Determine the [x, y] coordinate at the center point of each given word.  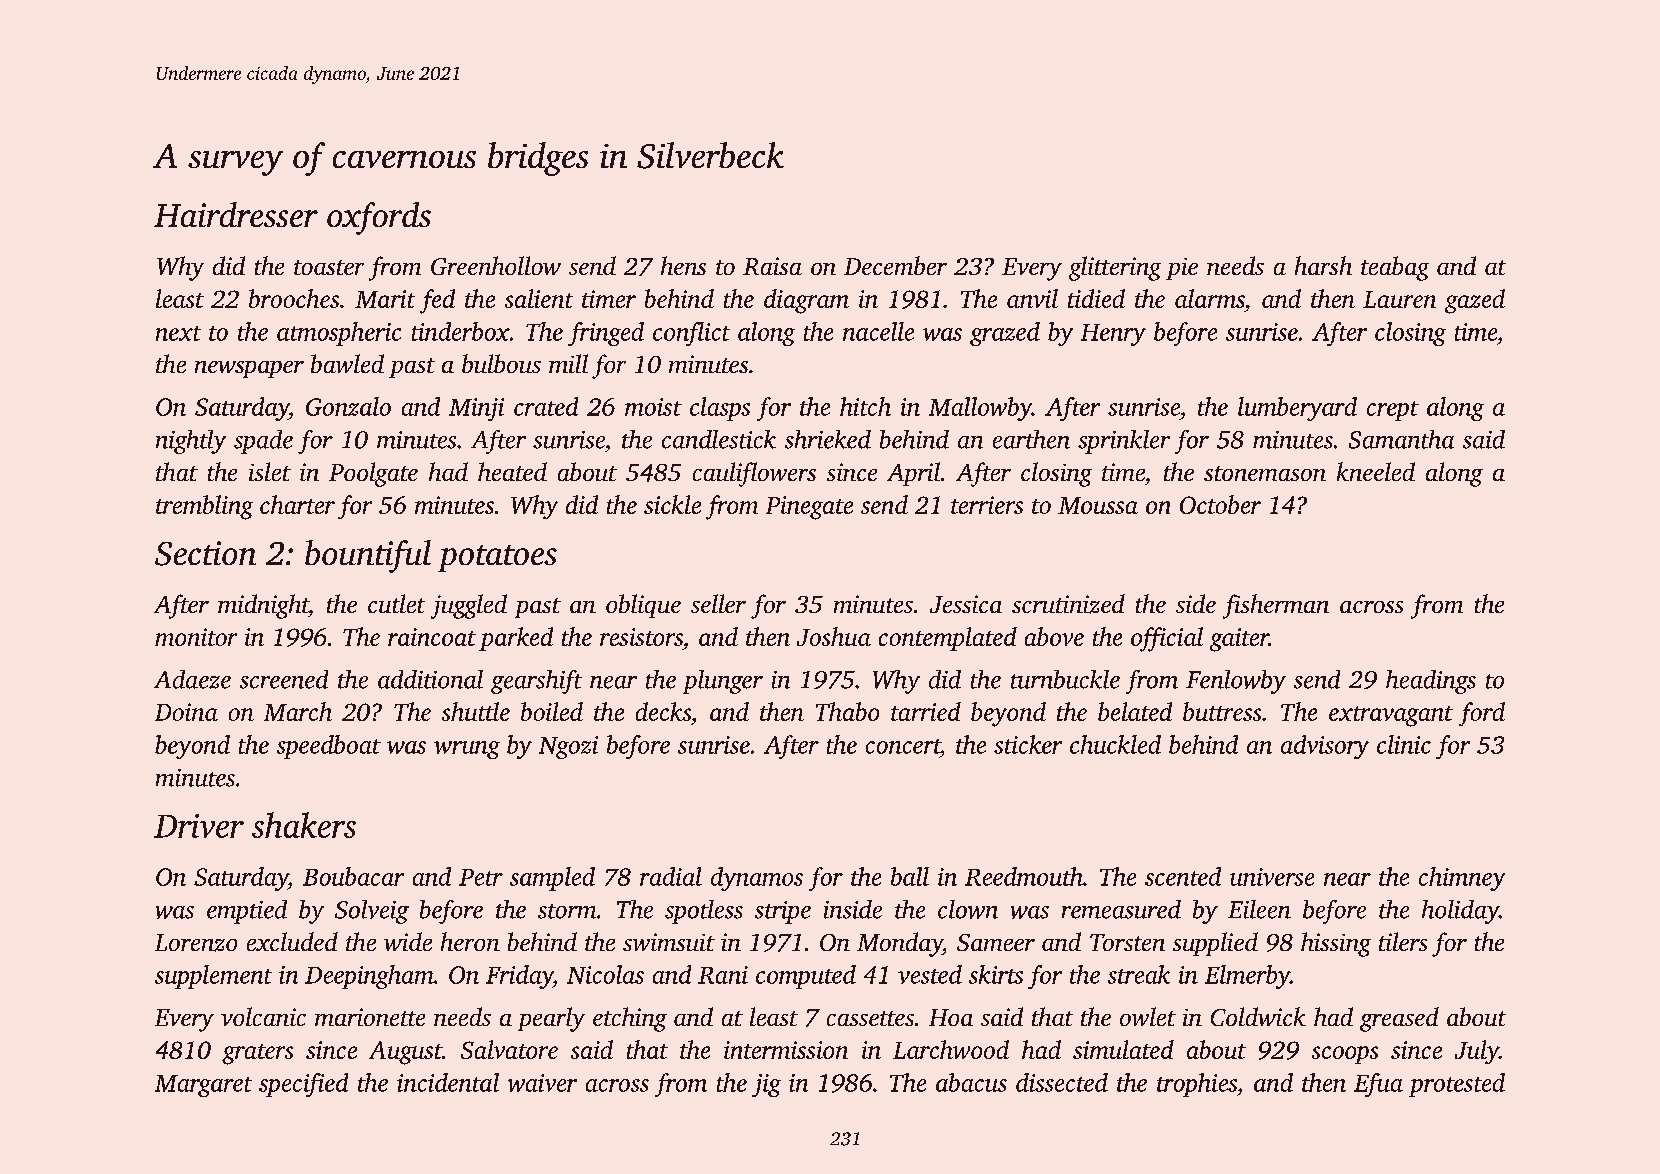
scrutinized [1068, 604]
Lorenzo [196, 943]
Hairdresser [236, 214]
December [895, 265]
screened [284, 679]
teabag [1395, 268]
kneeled [1376, 471]
